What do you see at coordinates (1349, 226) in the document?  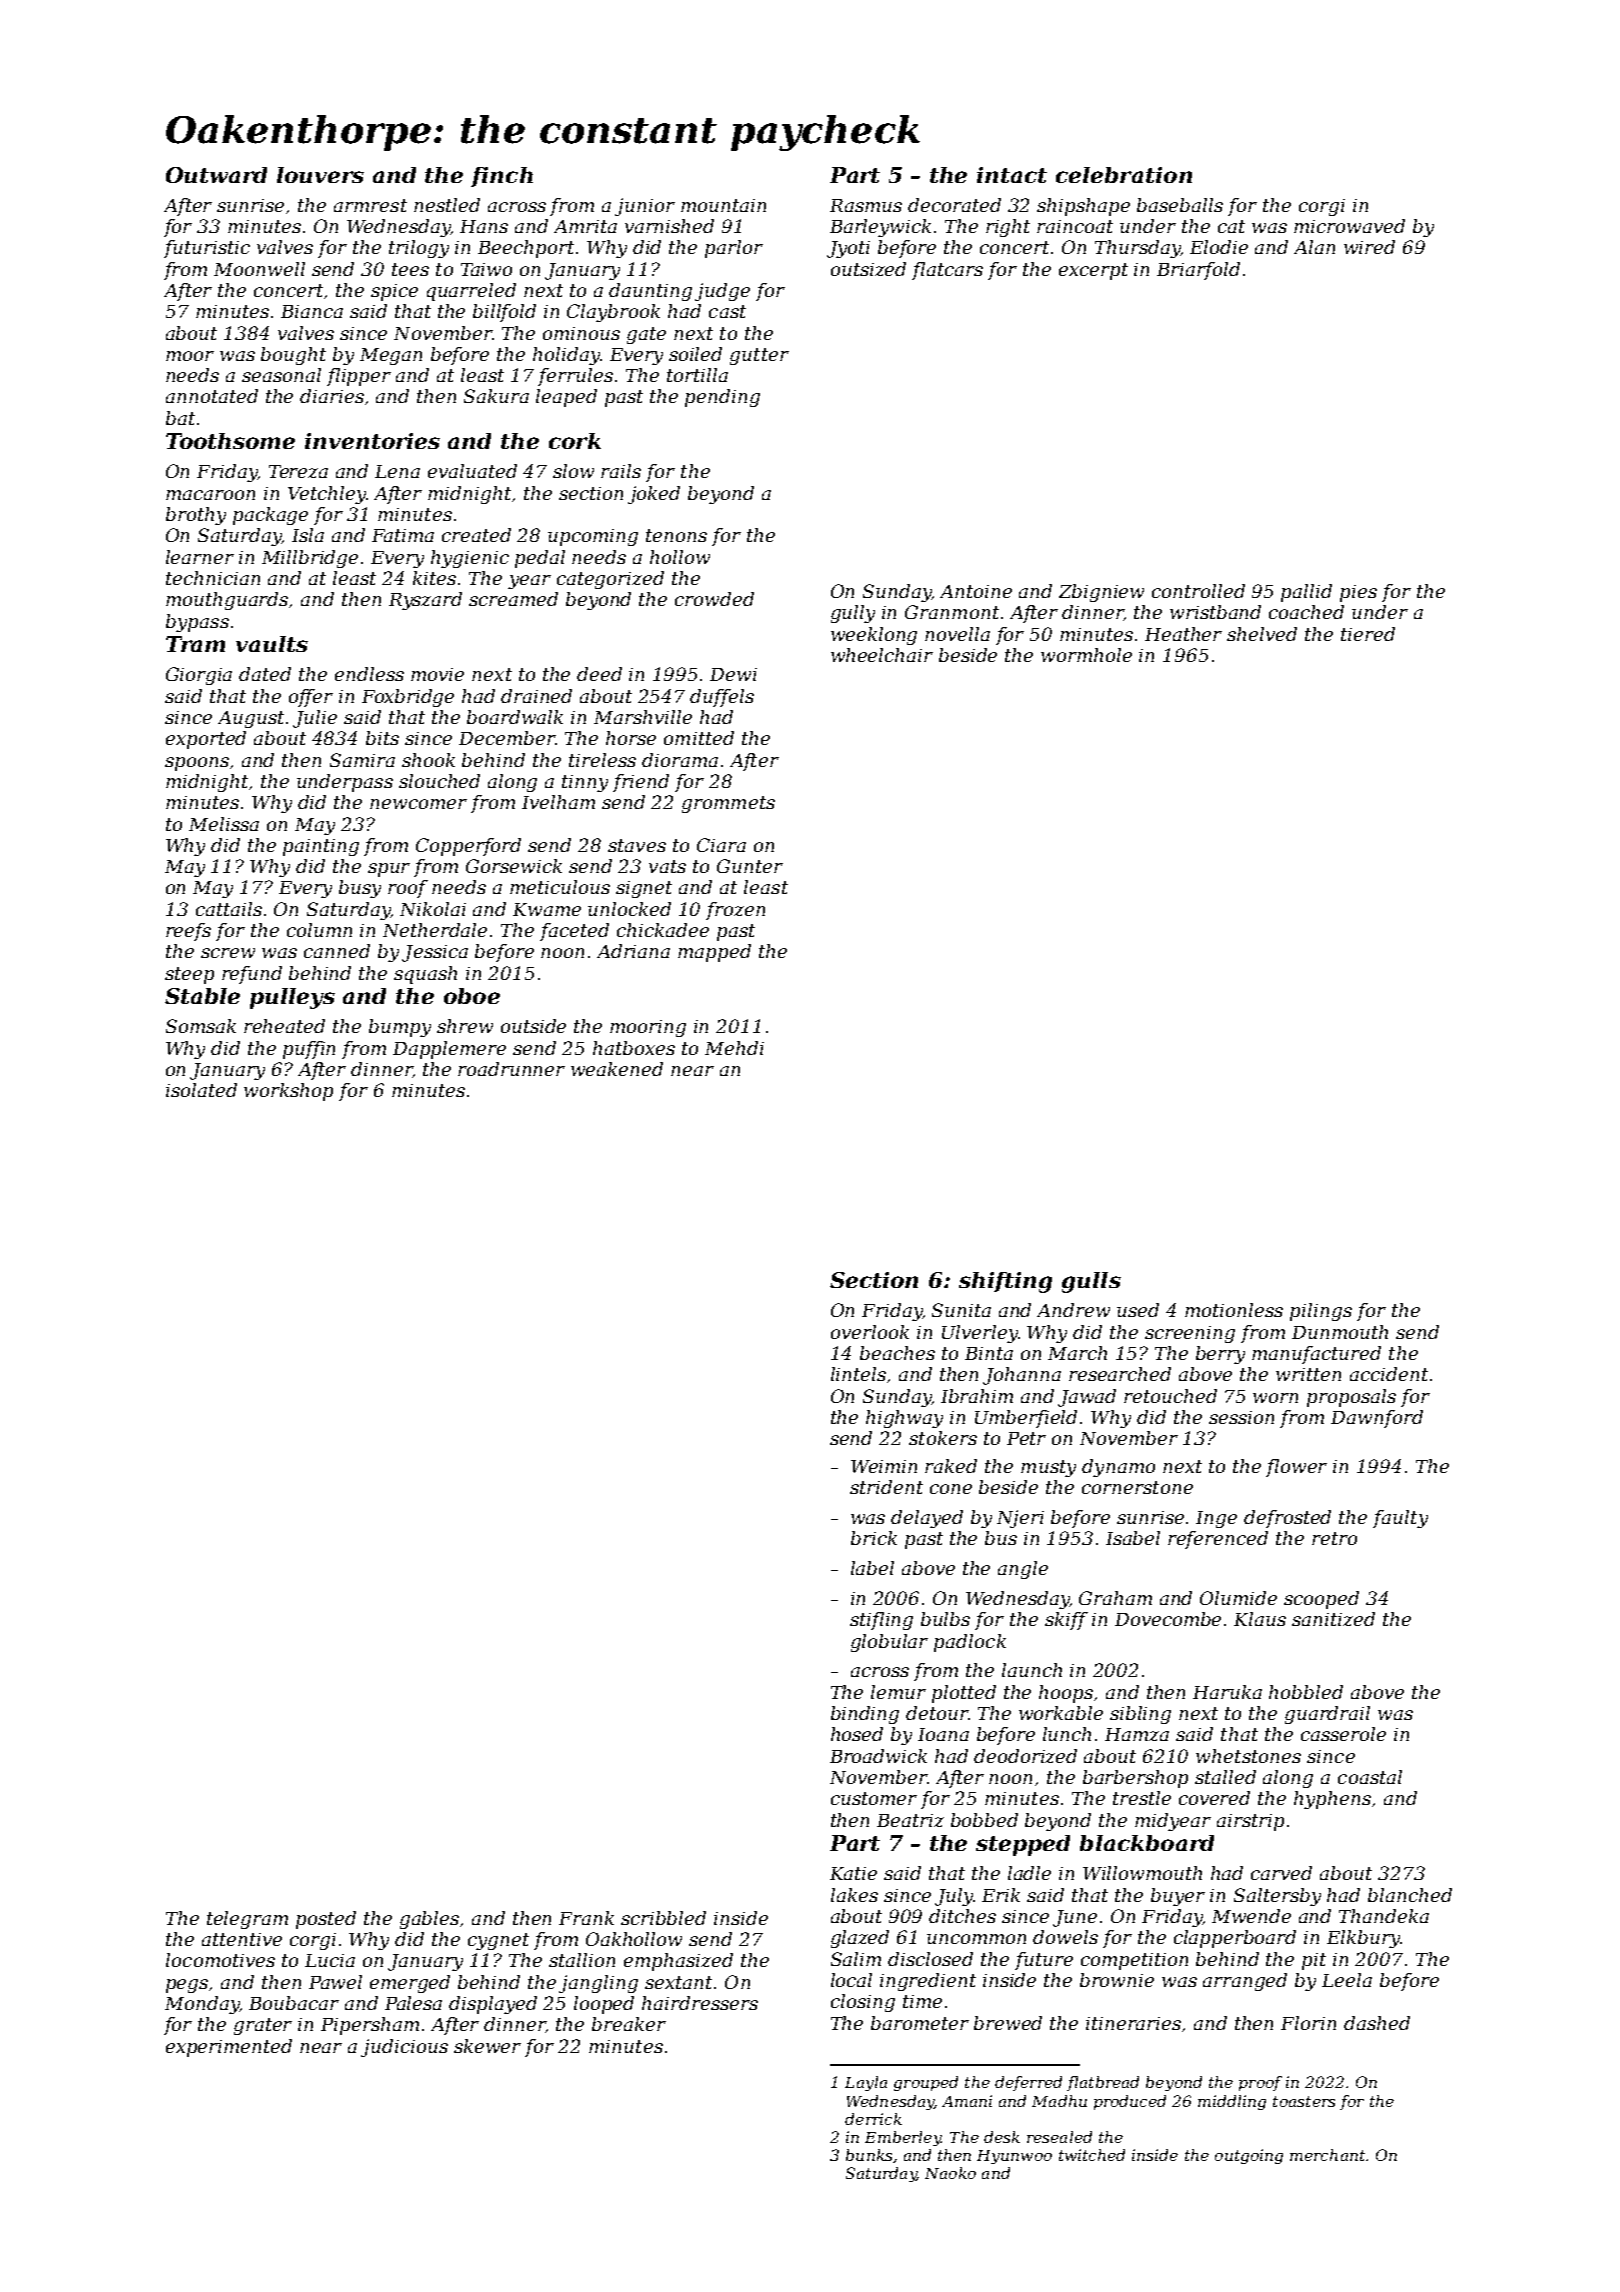 I see `microwaved` at bounding box center [1349, 226].
